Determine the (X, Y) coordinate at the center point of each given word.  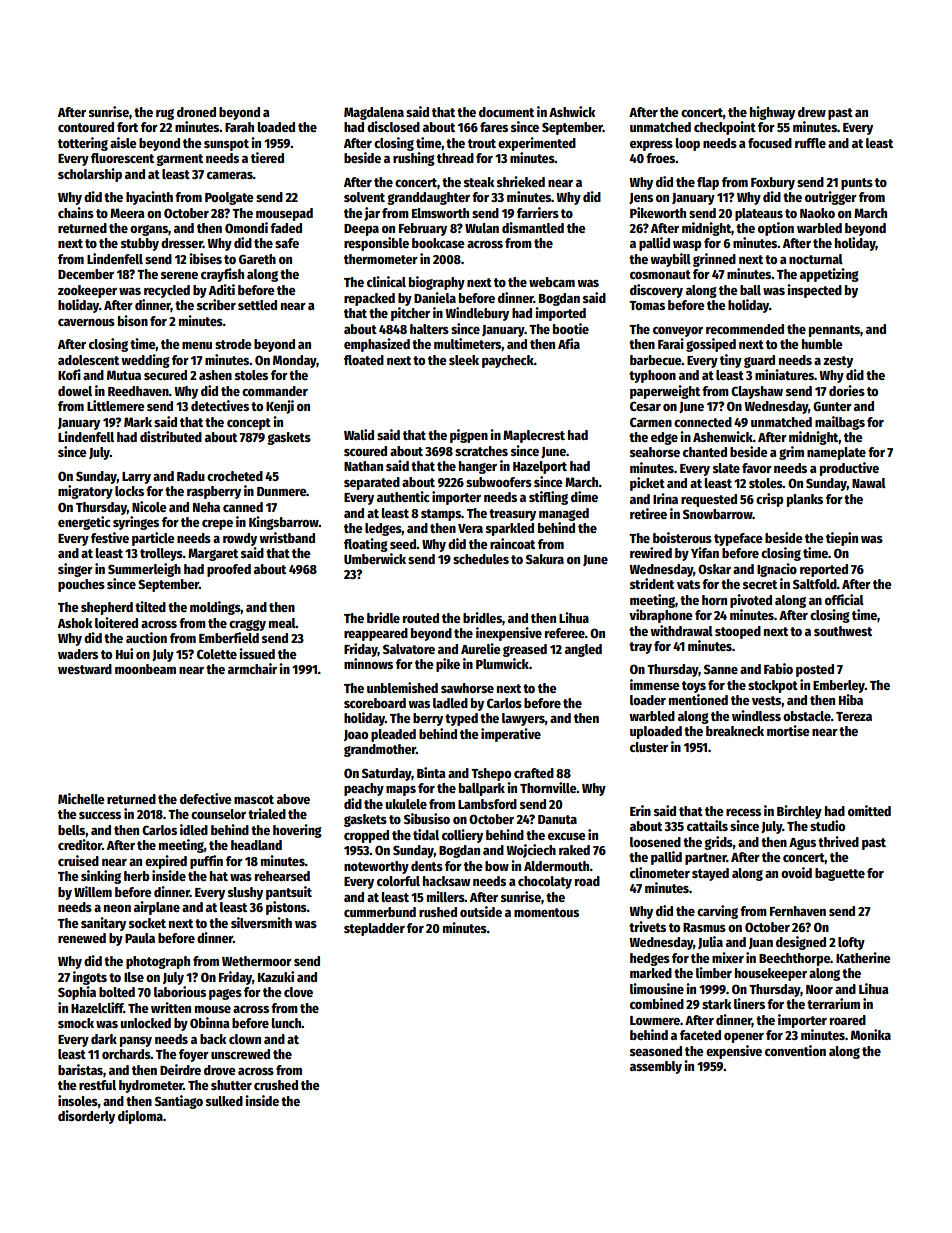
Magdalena (374, 113)
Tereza (854, 716)
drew (812, 112)
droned (196, 112)
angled (583, 650)
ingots (90, 978)
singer (75, 570)
